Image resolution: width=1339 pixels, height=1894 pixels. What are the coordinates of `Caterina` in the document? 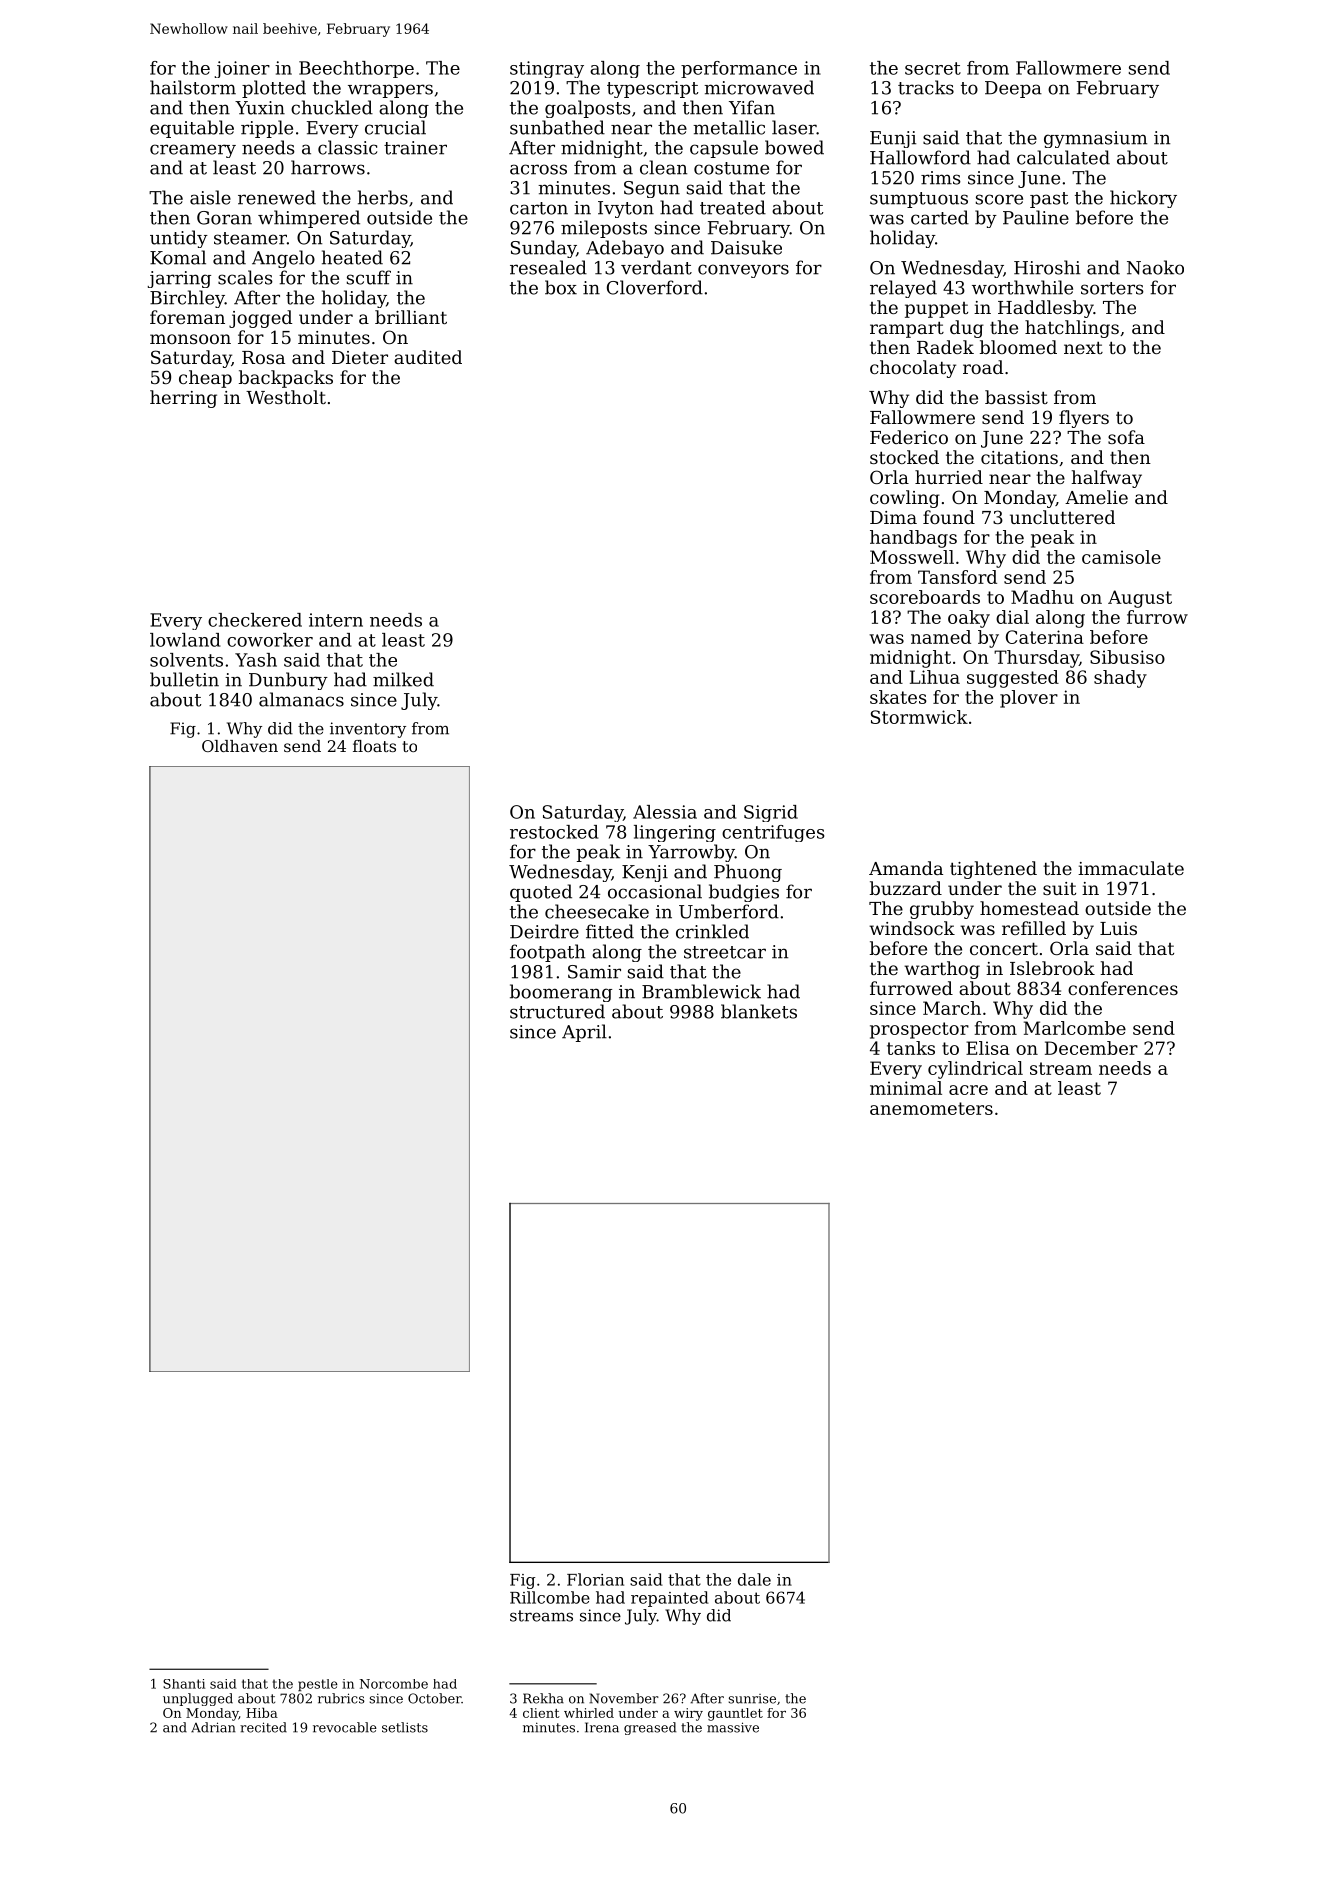 It's located at (1045, 637).
